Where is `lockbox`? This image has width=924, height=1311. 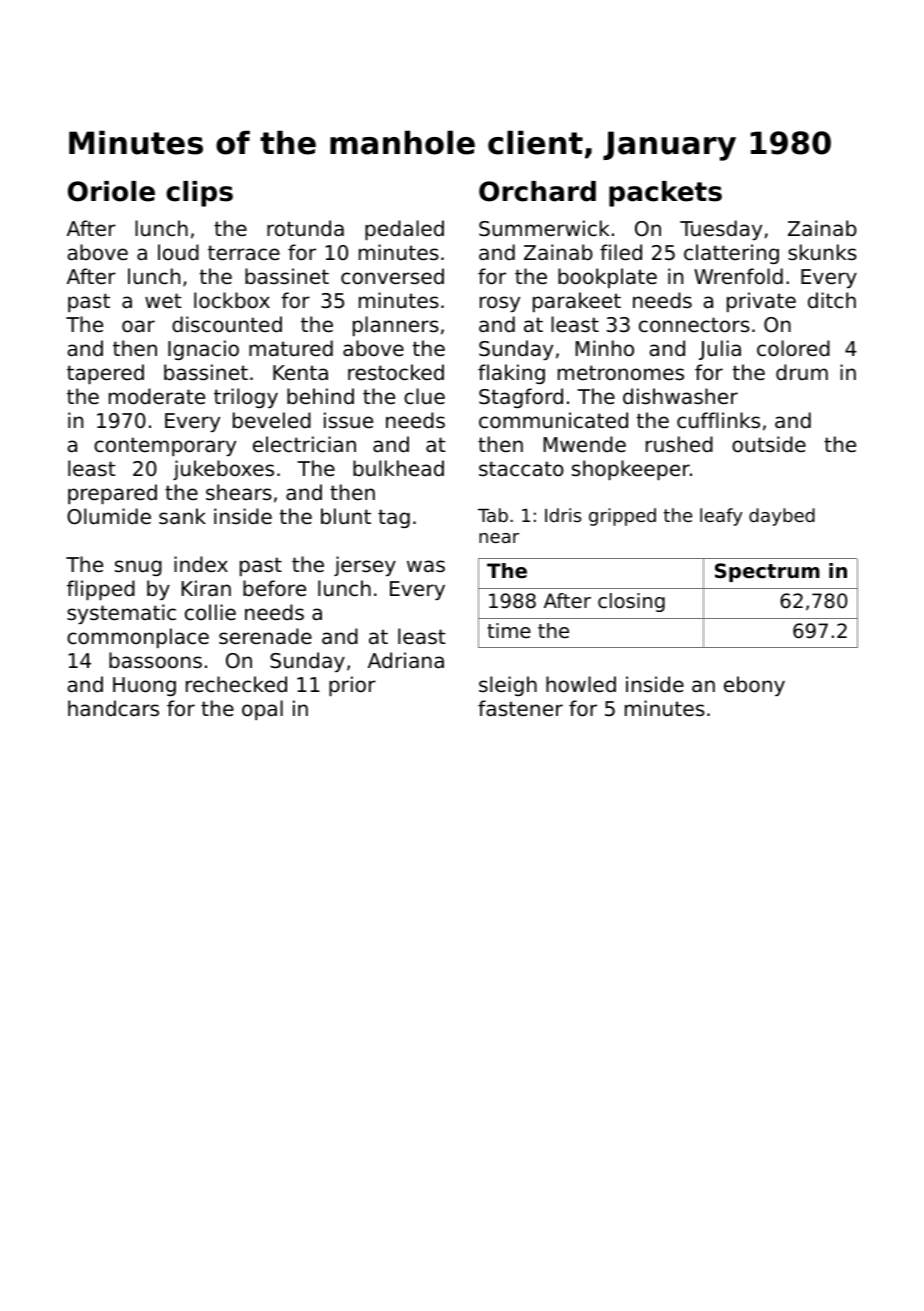
lockbox is located at coordinates (232, 300).
